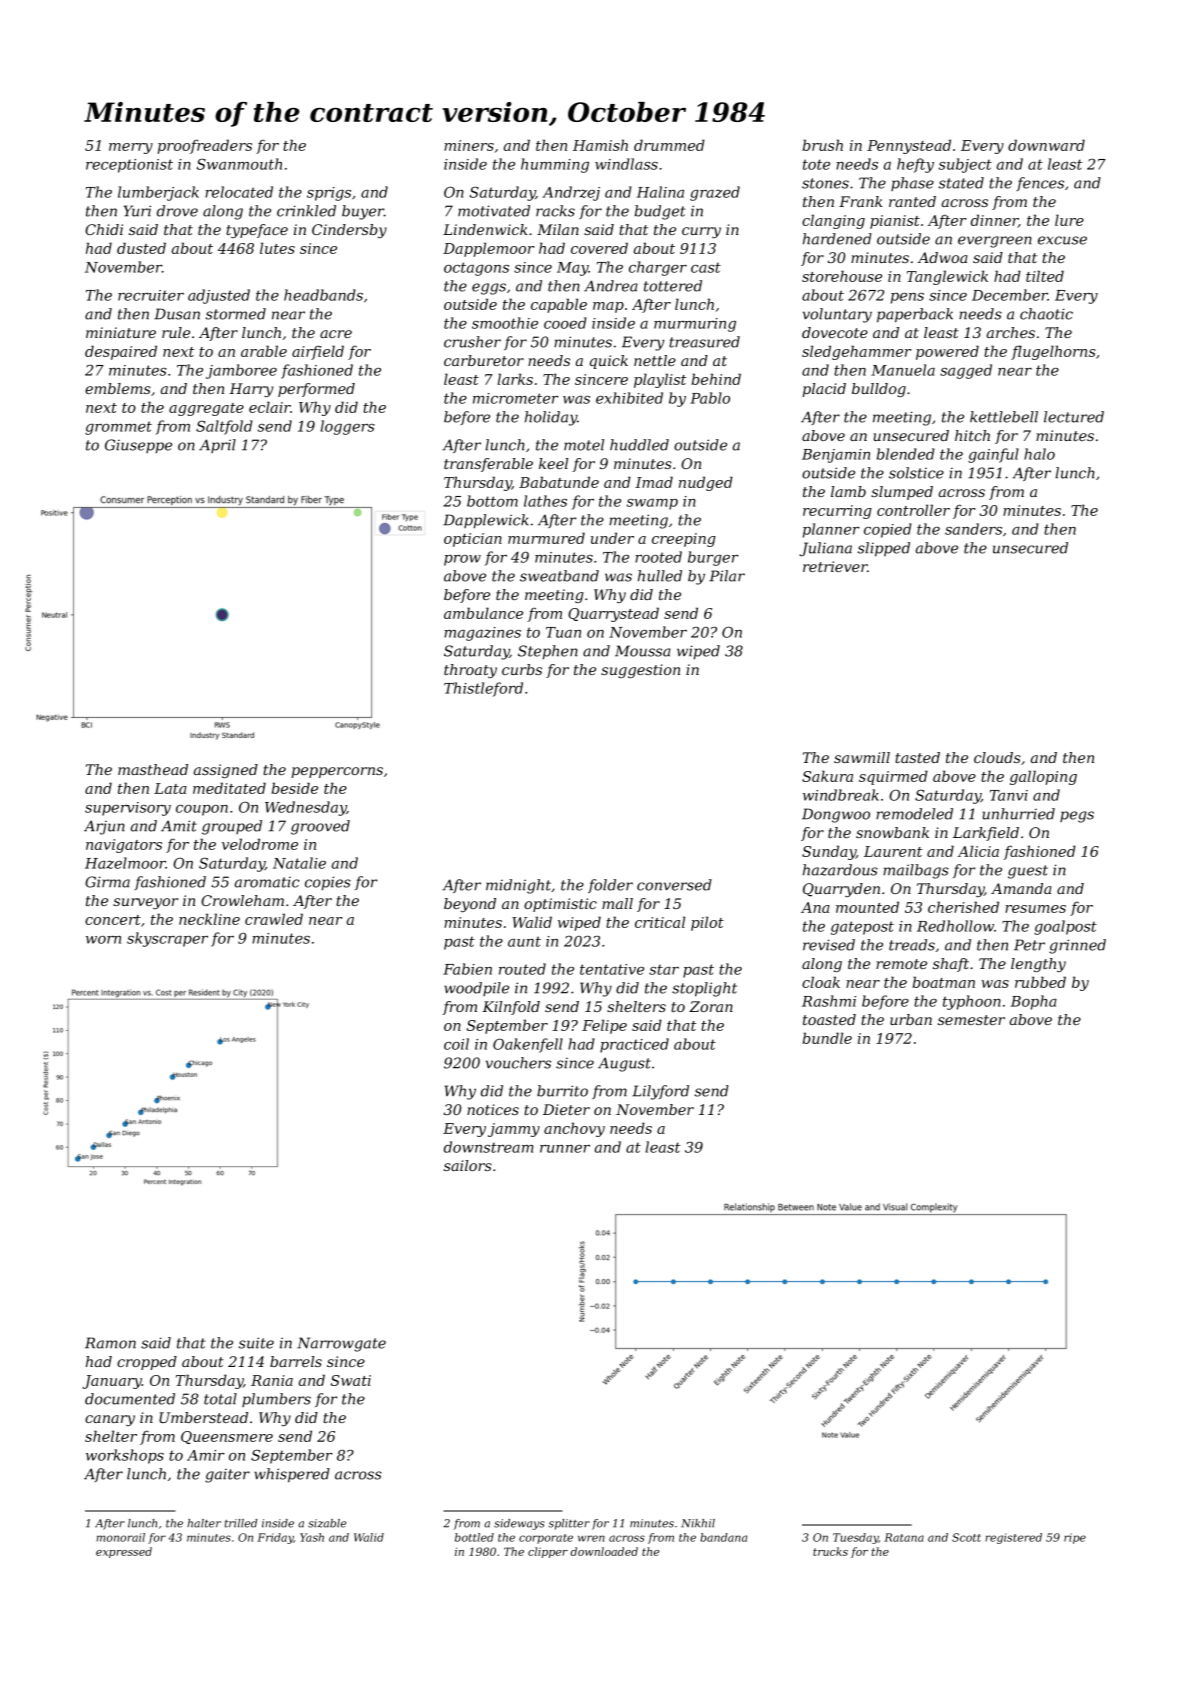  I want to click on retriever, so click(835, 566).
